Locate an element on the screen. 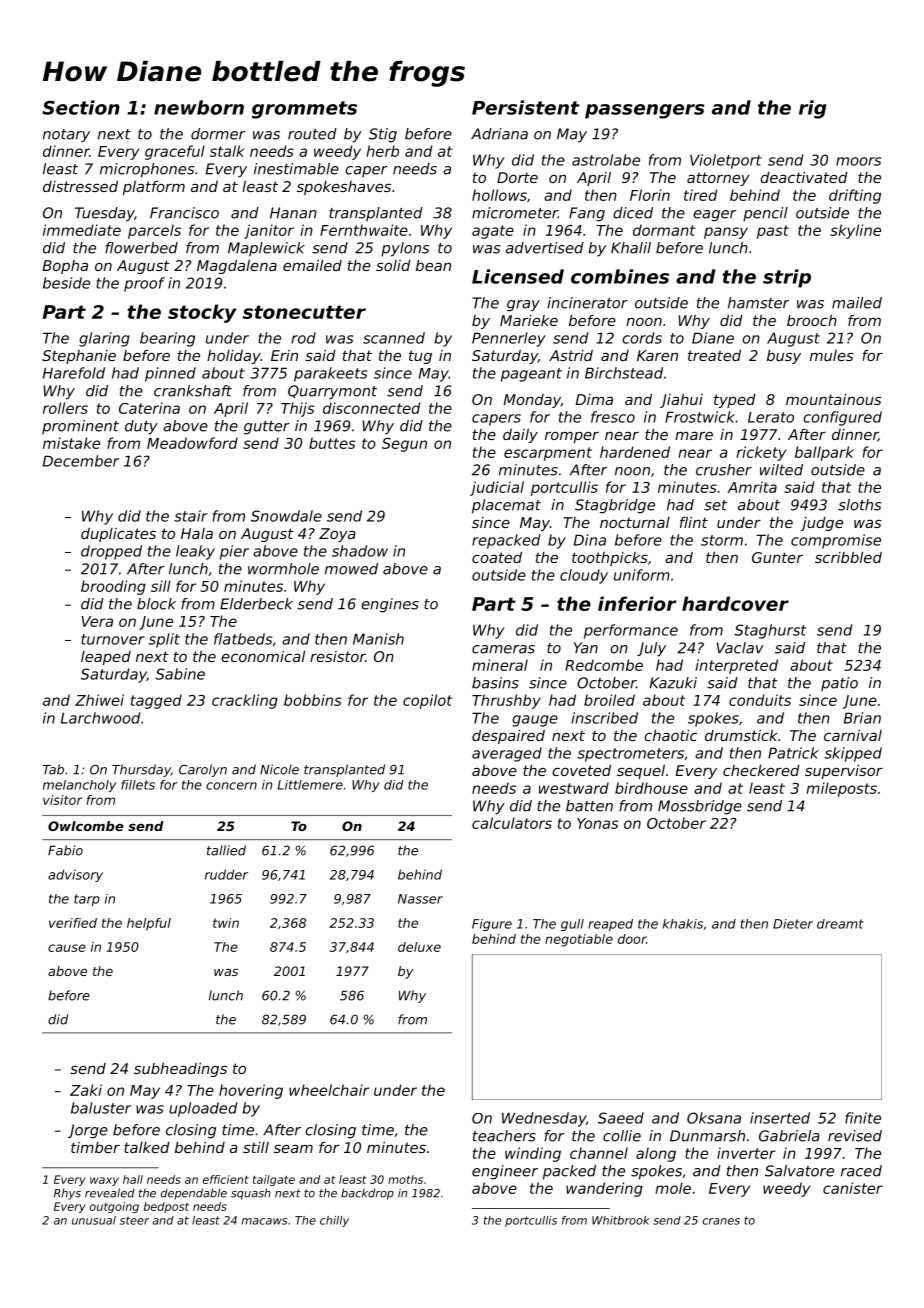  passengers is located at coordinates (644, 111).
